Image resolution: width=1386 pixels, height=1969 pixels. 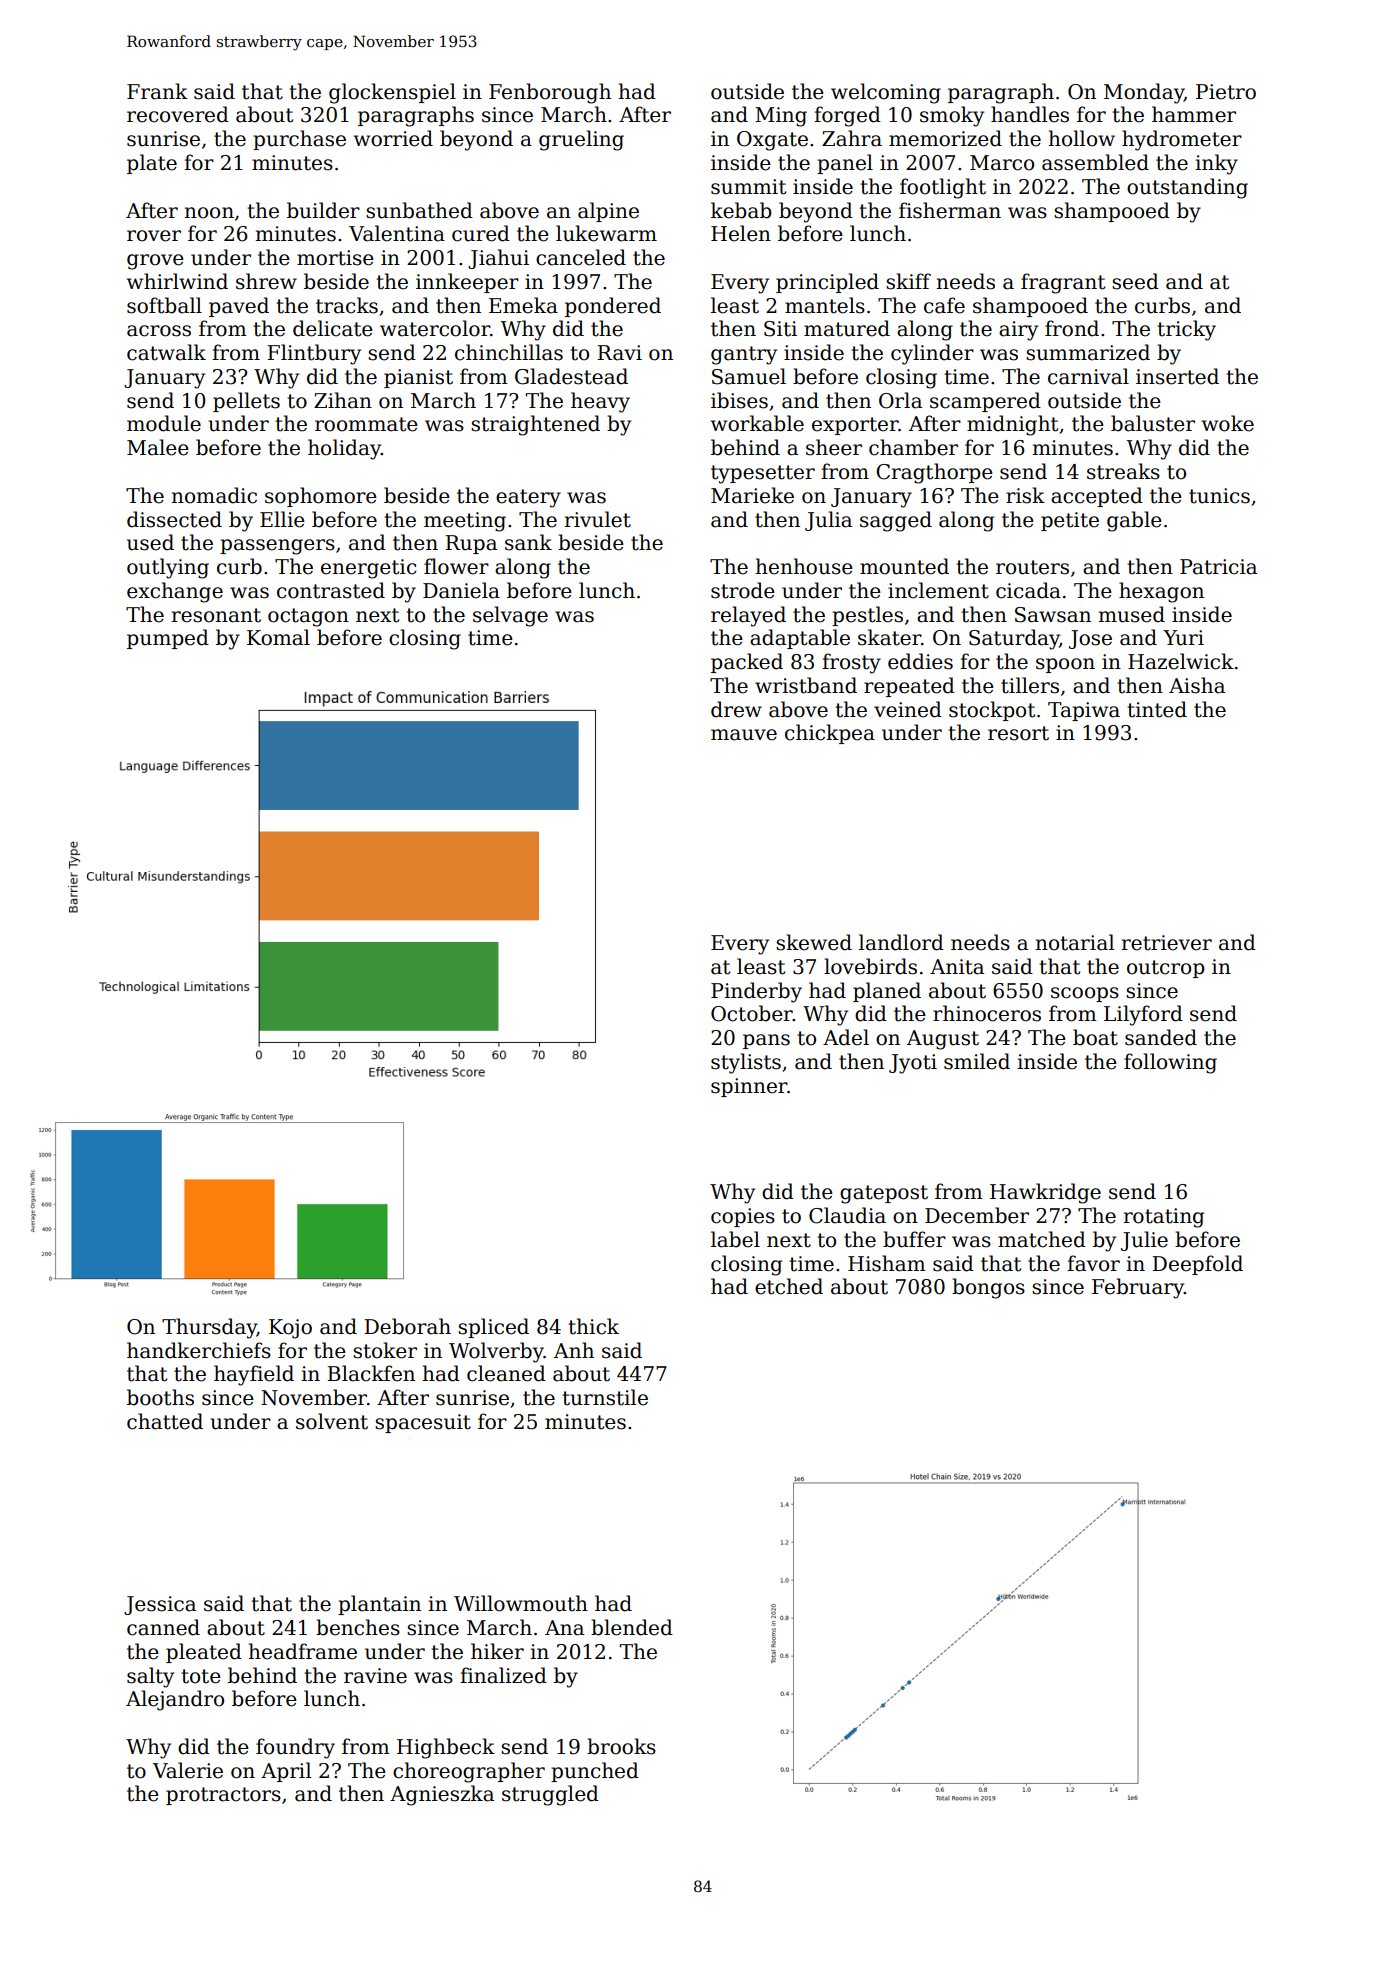 What do you see at coordinates (772, 141) in the image?
I see `Oxgate` at bounding box center [772, 141].
